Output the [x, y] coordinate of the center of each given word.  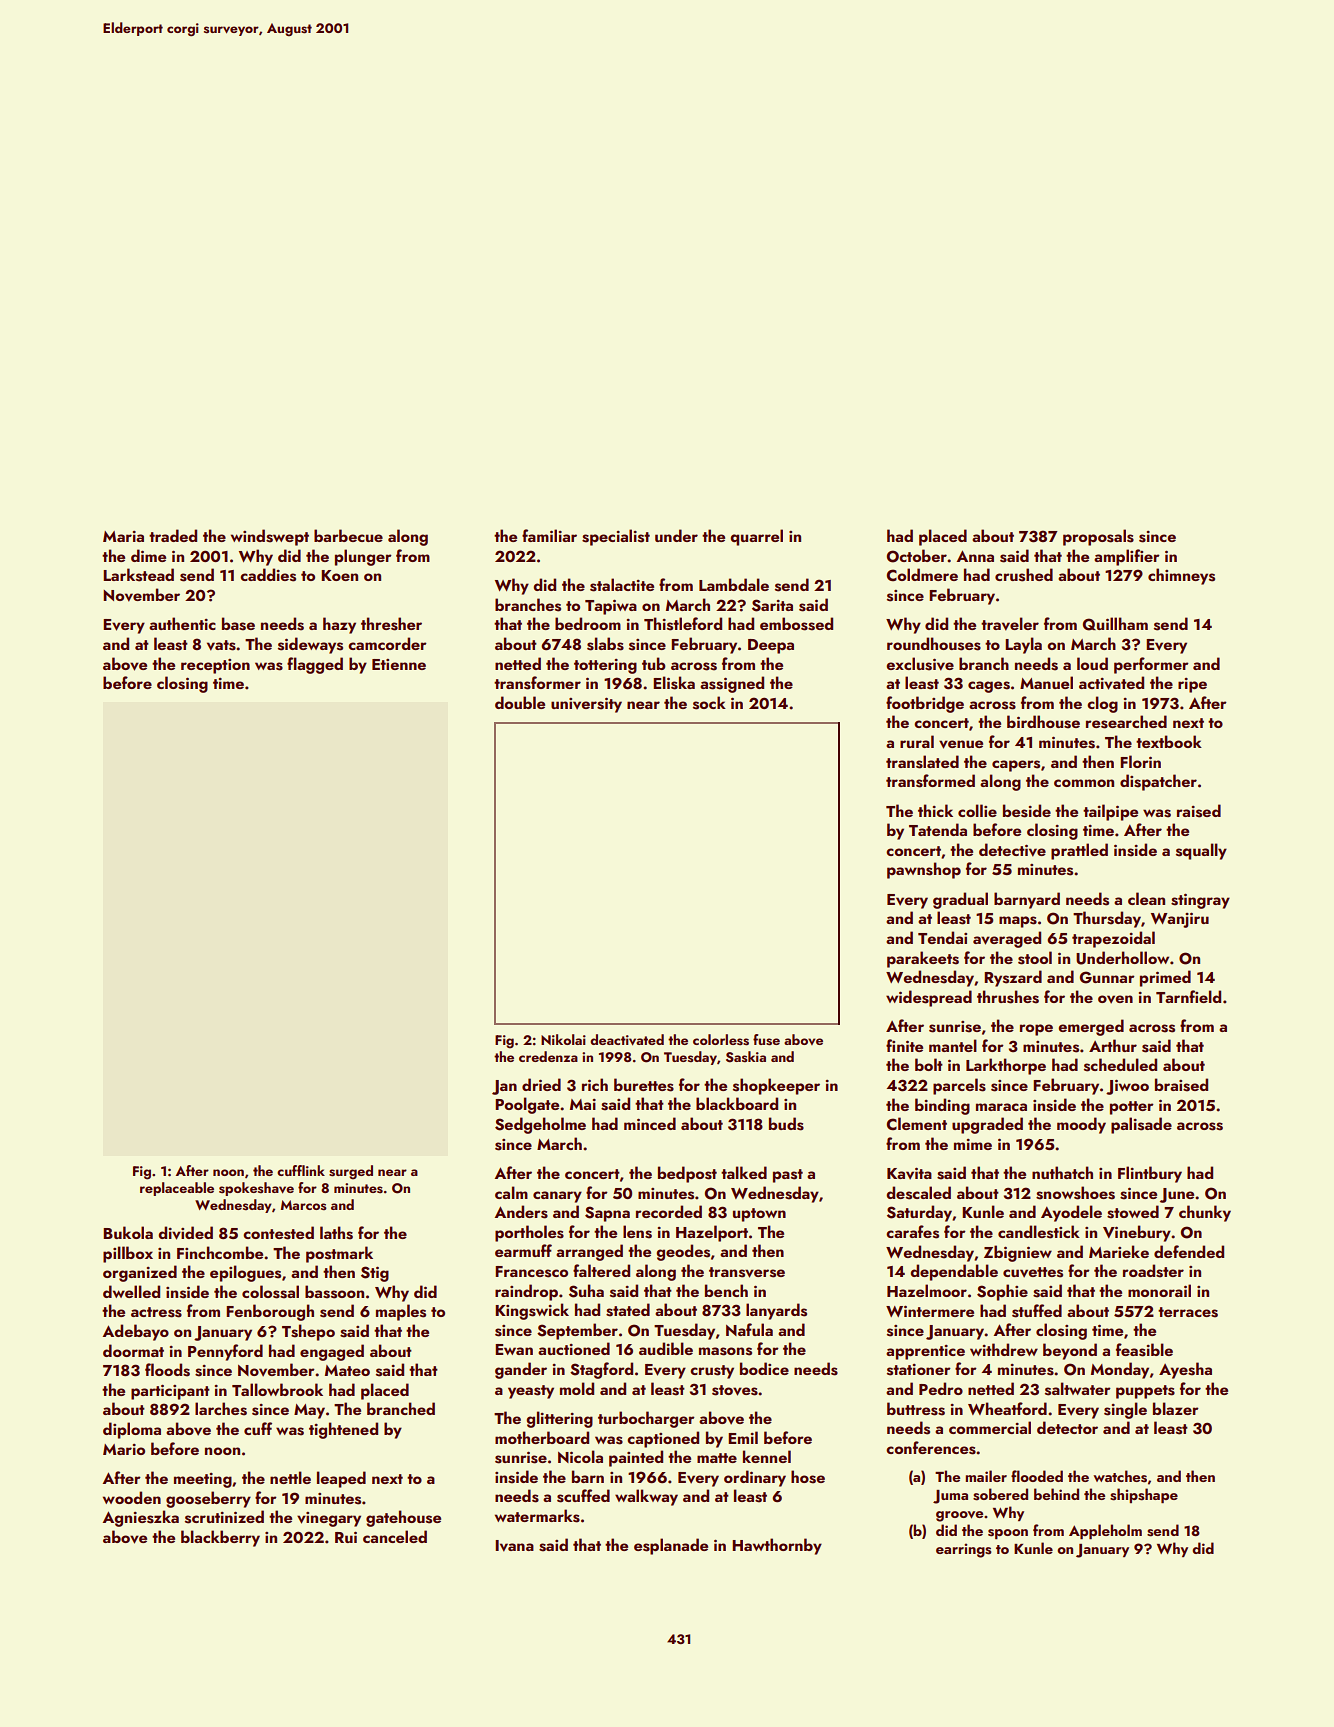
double [520, 702]
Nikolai [563, 1039]
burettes [644, 1085]
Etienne [399, 664]
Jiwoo [1127, 1087]
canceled [395, 1536]
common [1084, 783]
